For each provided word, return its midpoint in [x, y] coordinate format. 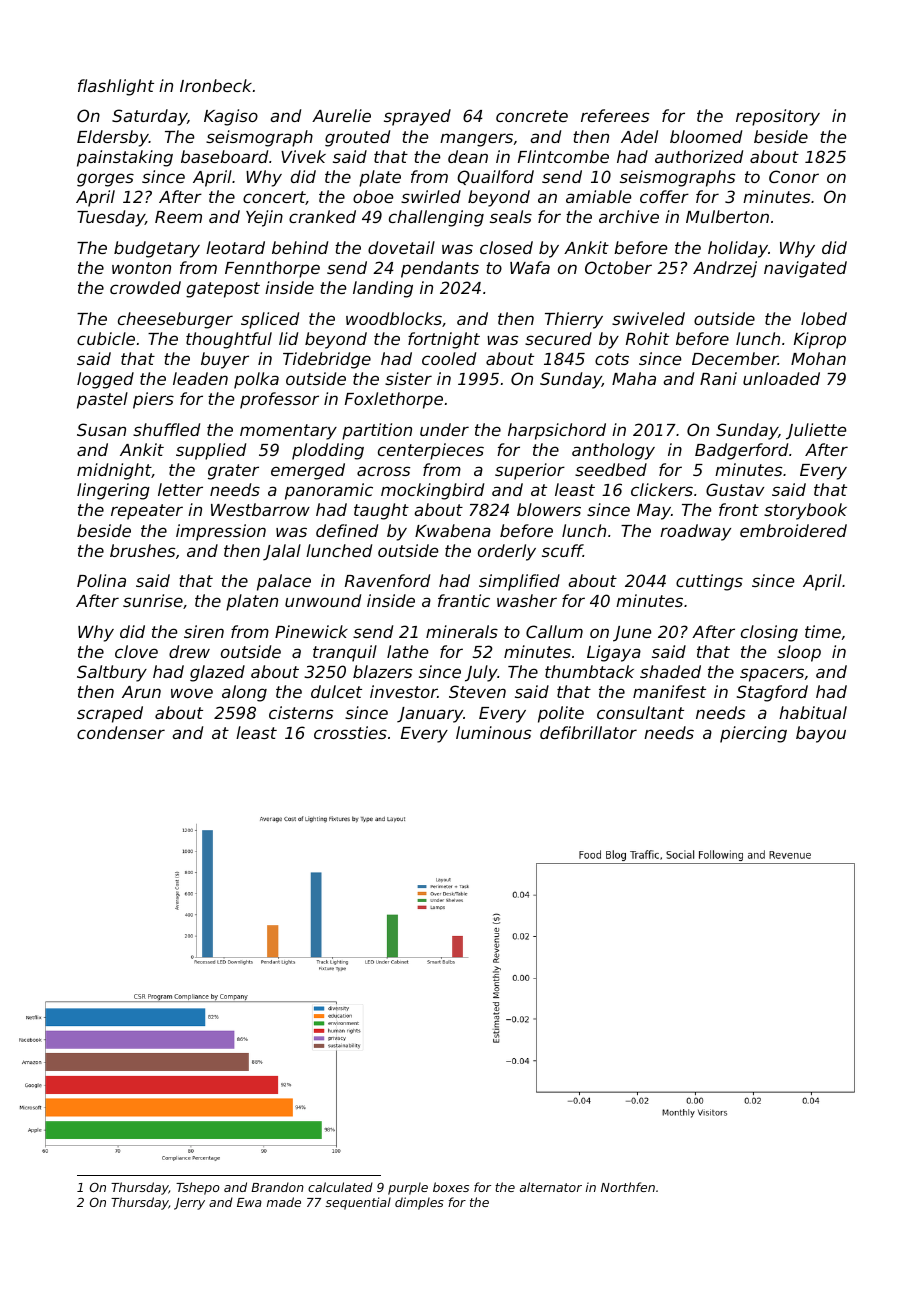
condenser [121, 732]
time [823, 631]
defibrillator [588, 732]
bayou [821, 734]
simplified [519, 582]
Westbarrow [260, 509]
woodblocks [394, 318]
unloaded [781, 378]
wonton [141, 268]
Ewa [249, 1202]
